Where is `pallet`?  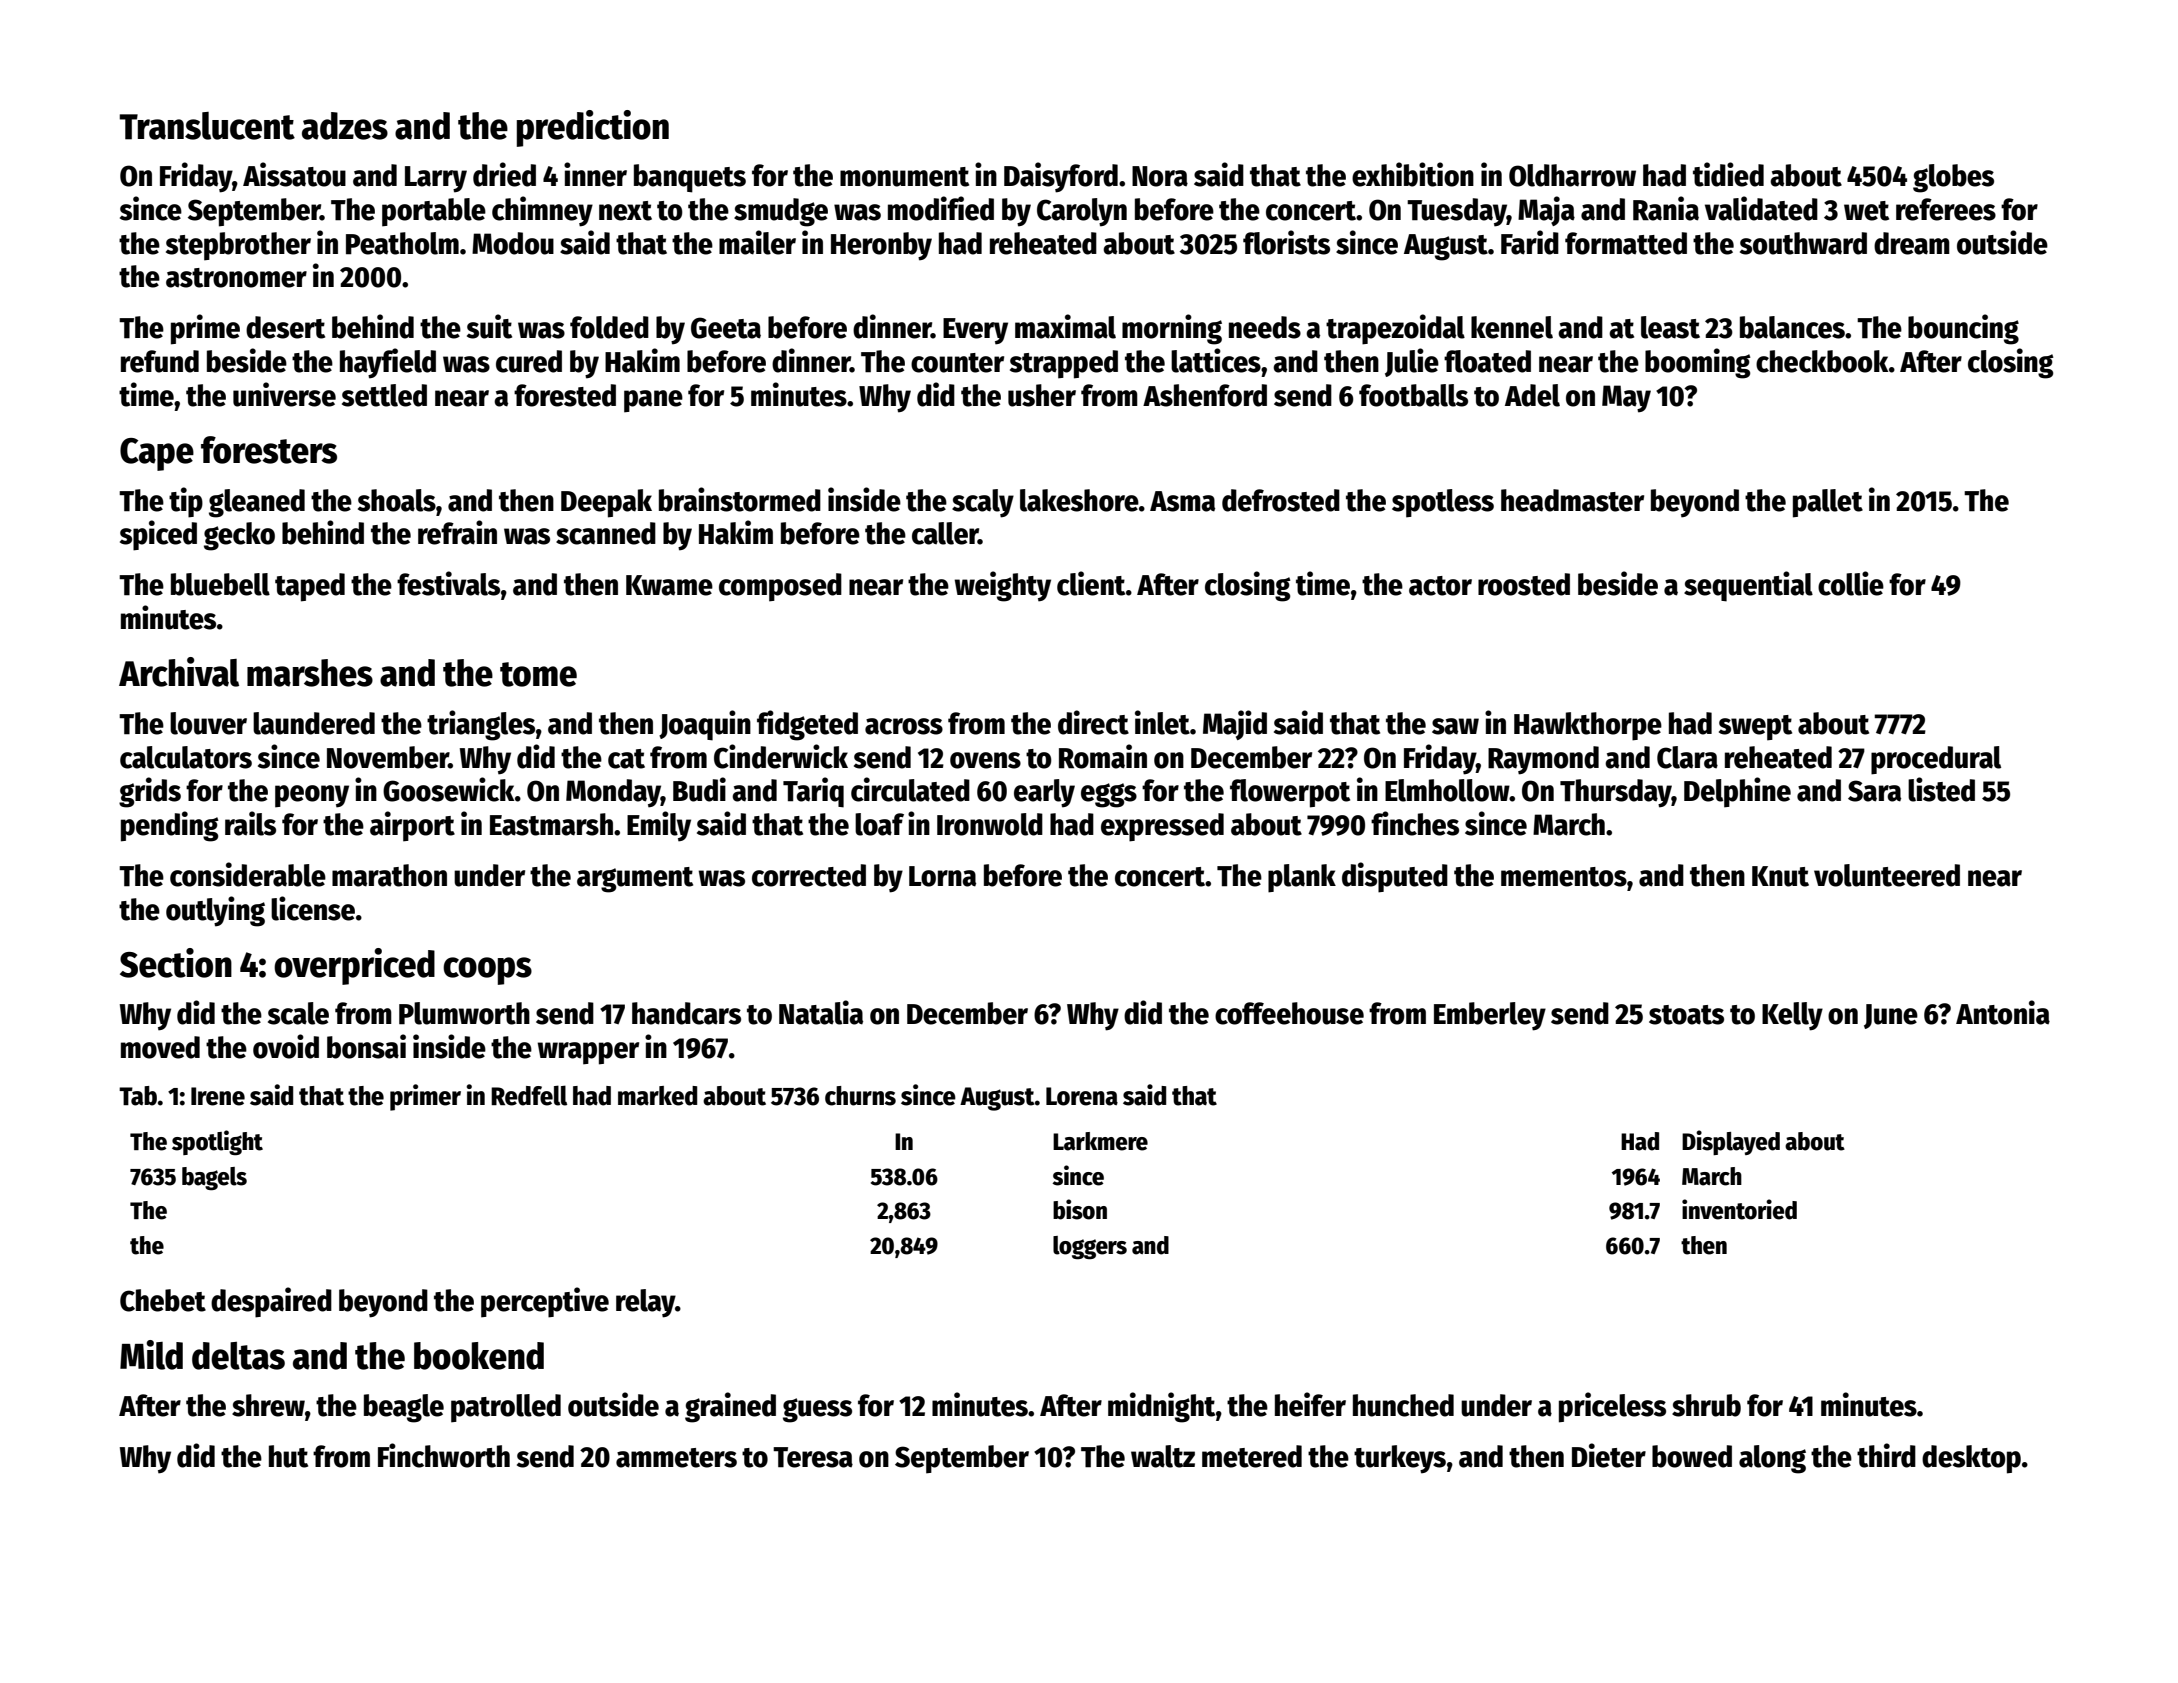
pallet is located at coordinates (1828, 503).
